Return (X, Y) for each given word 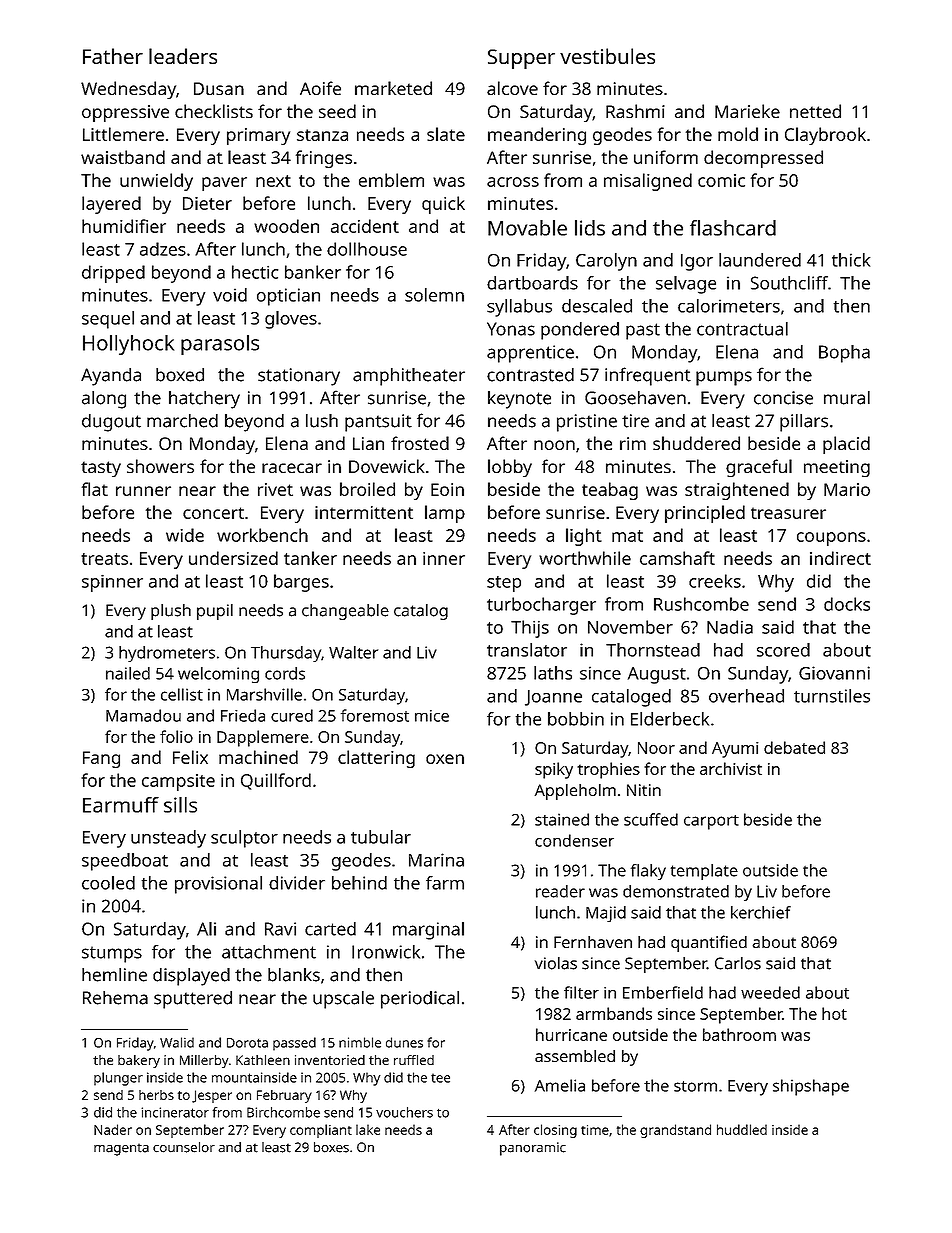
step (504, 584)
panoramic (533, 1149)
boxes (331, 1147)
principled (705, 514)
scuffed (651, 819)
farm (445, 883)
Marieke (747, 111)
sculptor (244, 839)
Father (113, 56)
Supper (521, 59)
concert (213, 513)
